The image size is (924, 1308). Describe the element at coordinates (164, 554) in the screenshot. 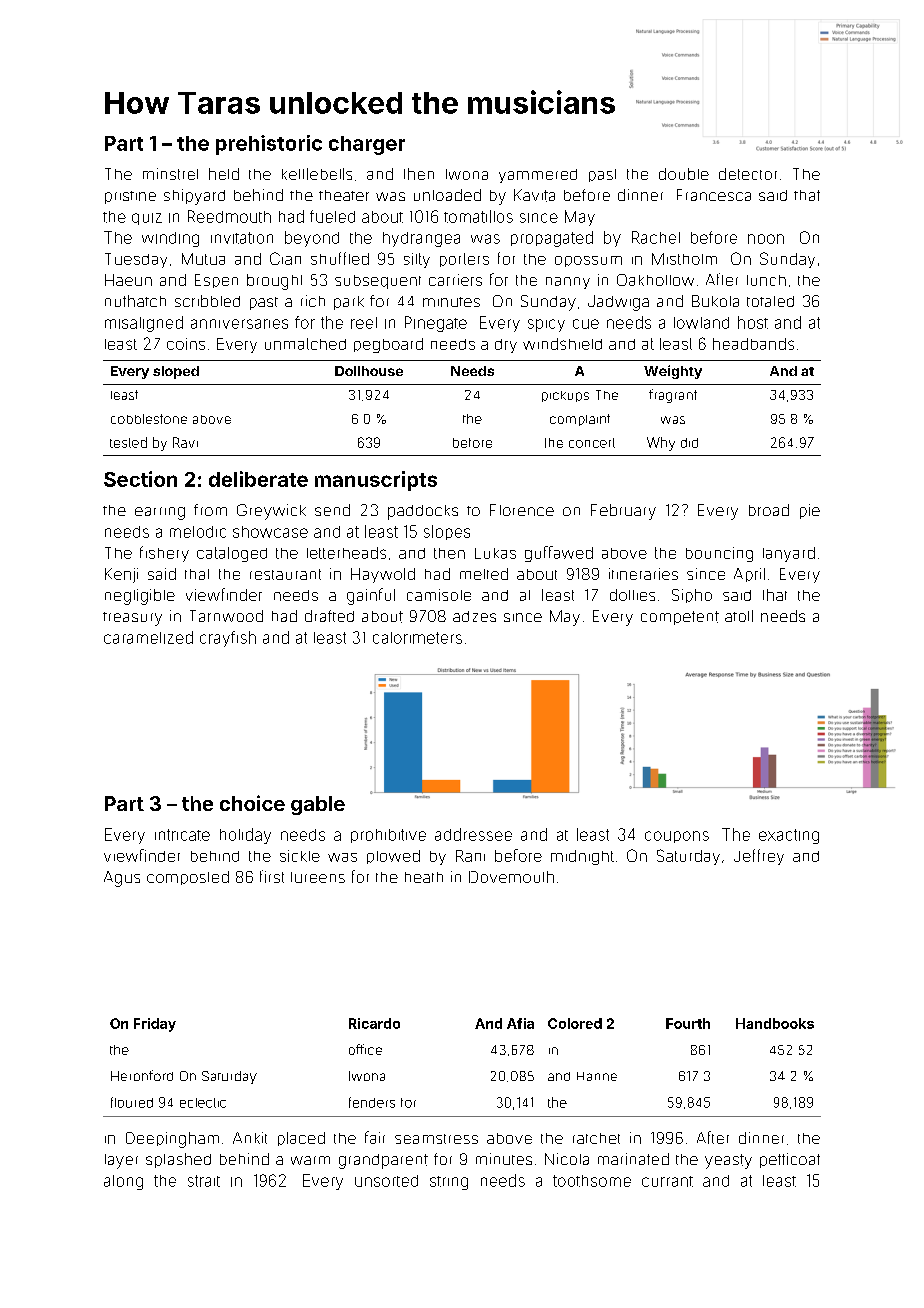

I see `fishery` at that location.
